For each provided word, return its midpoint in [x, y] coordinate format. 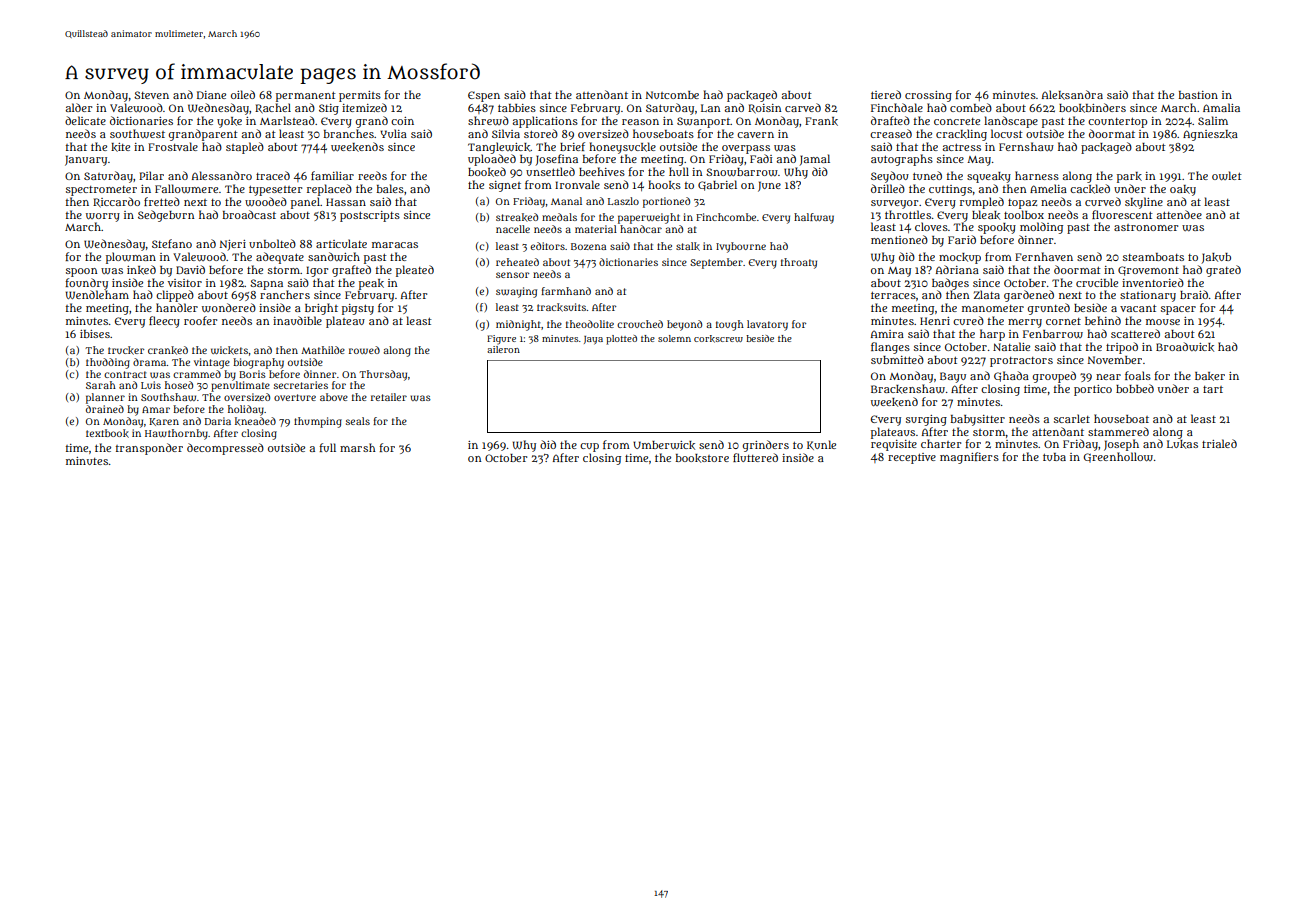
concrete [957, 121]
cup [589, 447]
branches [349, 133]
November [1115, 360]
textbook [107, 433]
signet [505, 186]
